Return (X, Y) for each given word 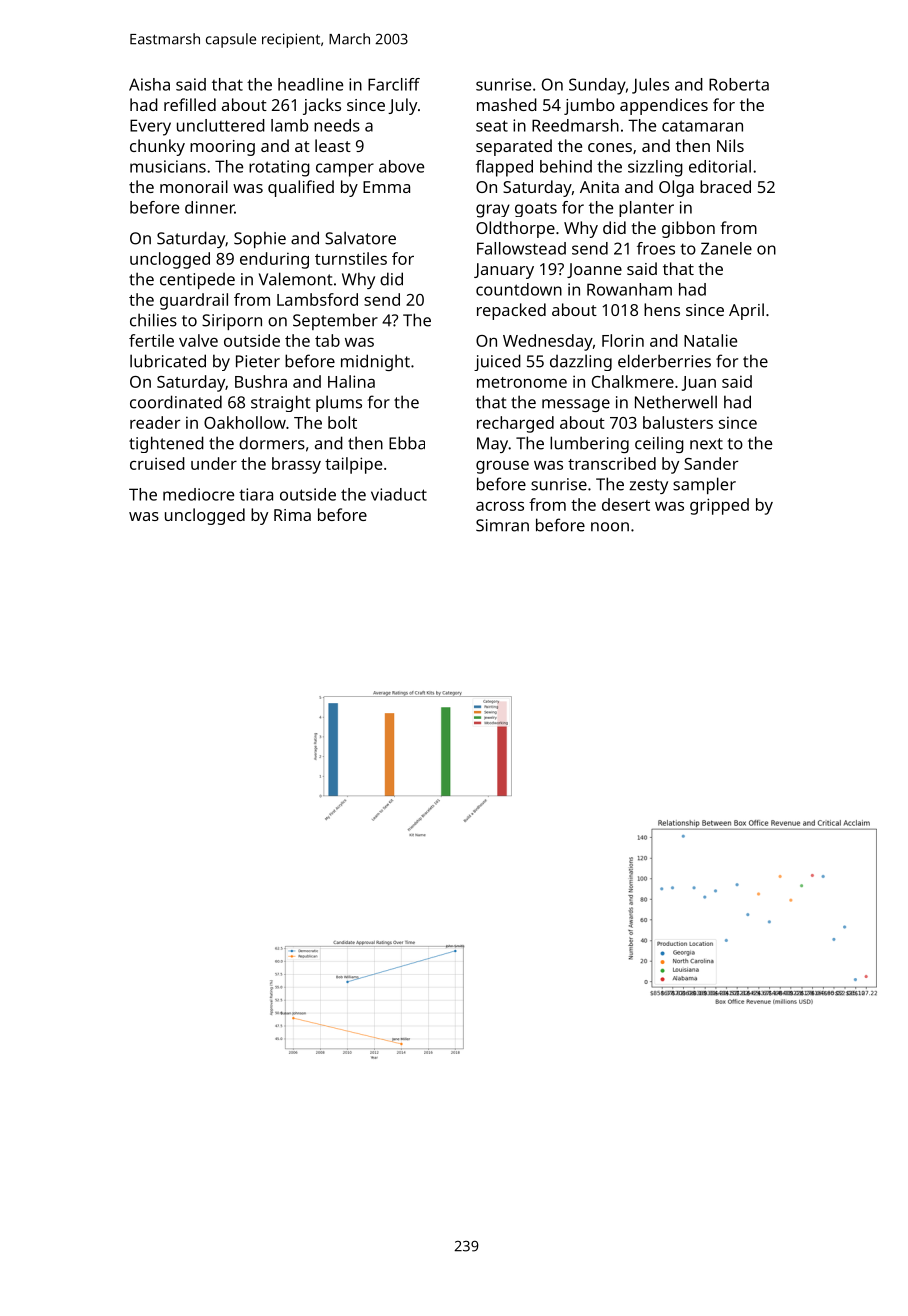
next (706, 444)
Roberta (739, 84)
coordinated (176, 402)
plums (339, 403)
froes (656, 248)
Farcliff (394, 84)
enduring (274, 260)
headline (310, 84)
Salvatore (360, 238)
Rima (292, 515)
